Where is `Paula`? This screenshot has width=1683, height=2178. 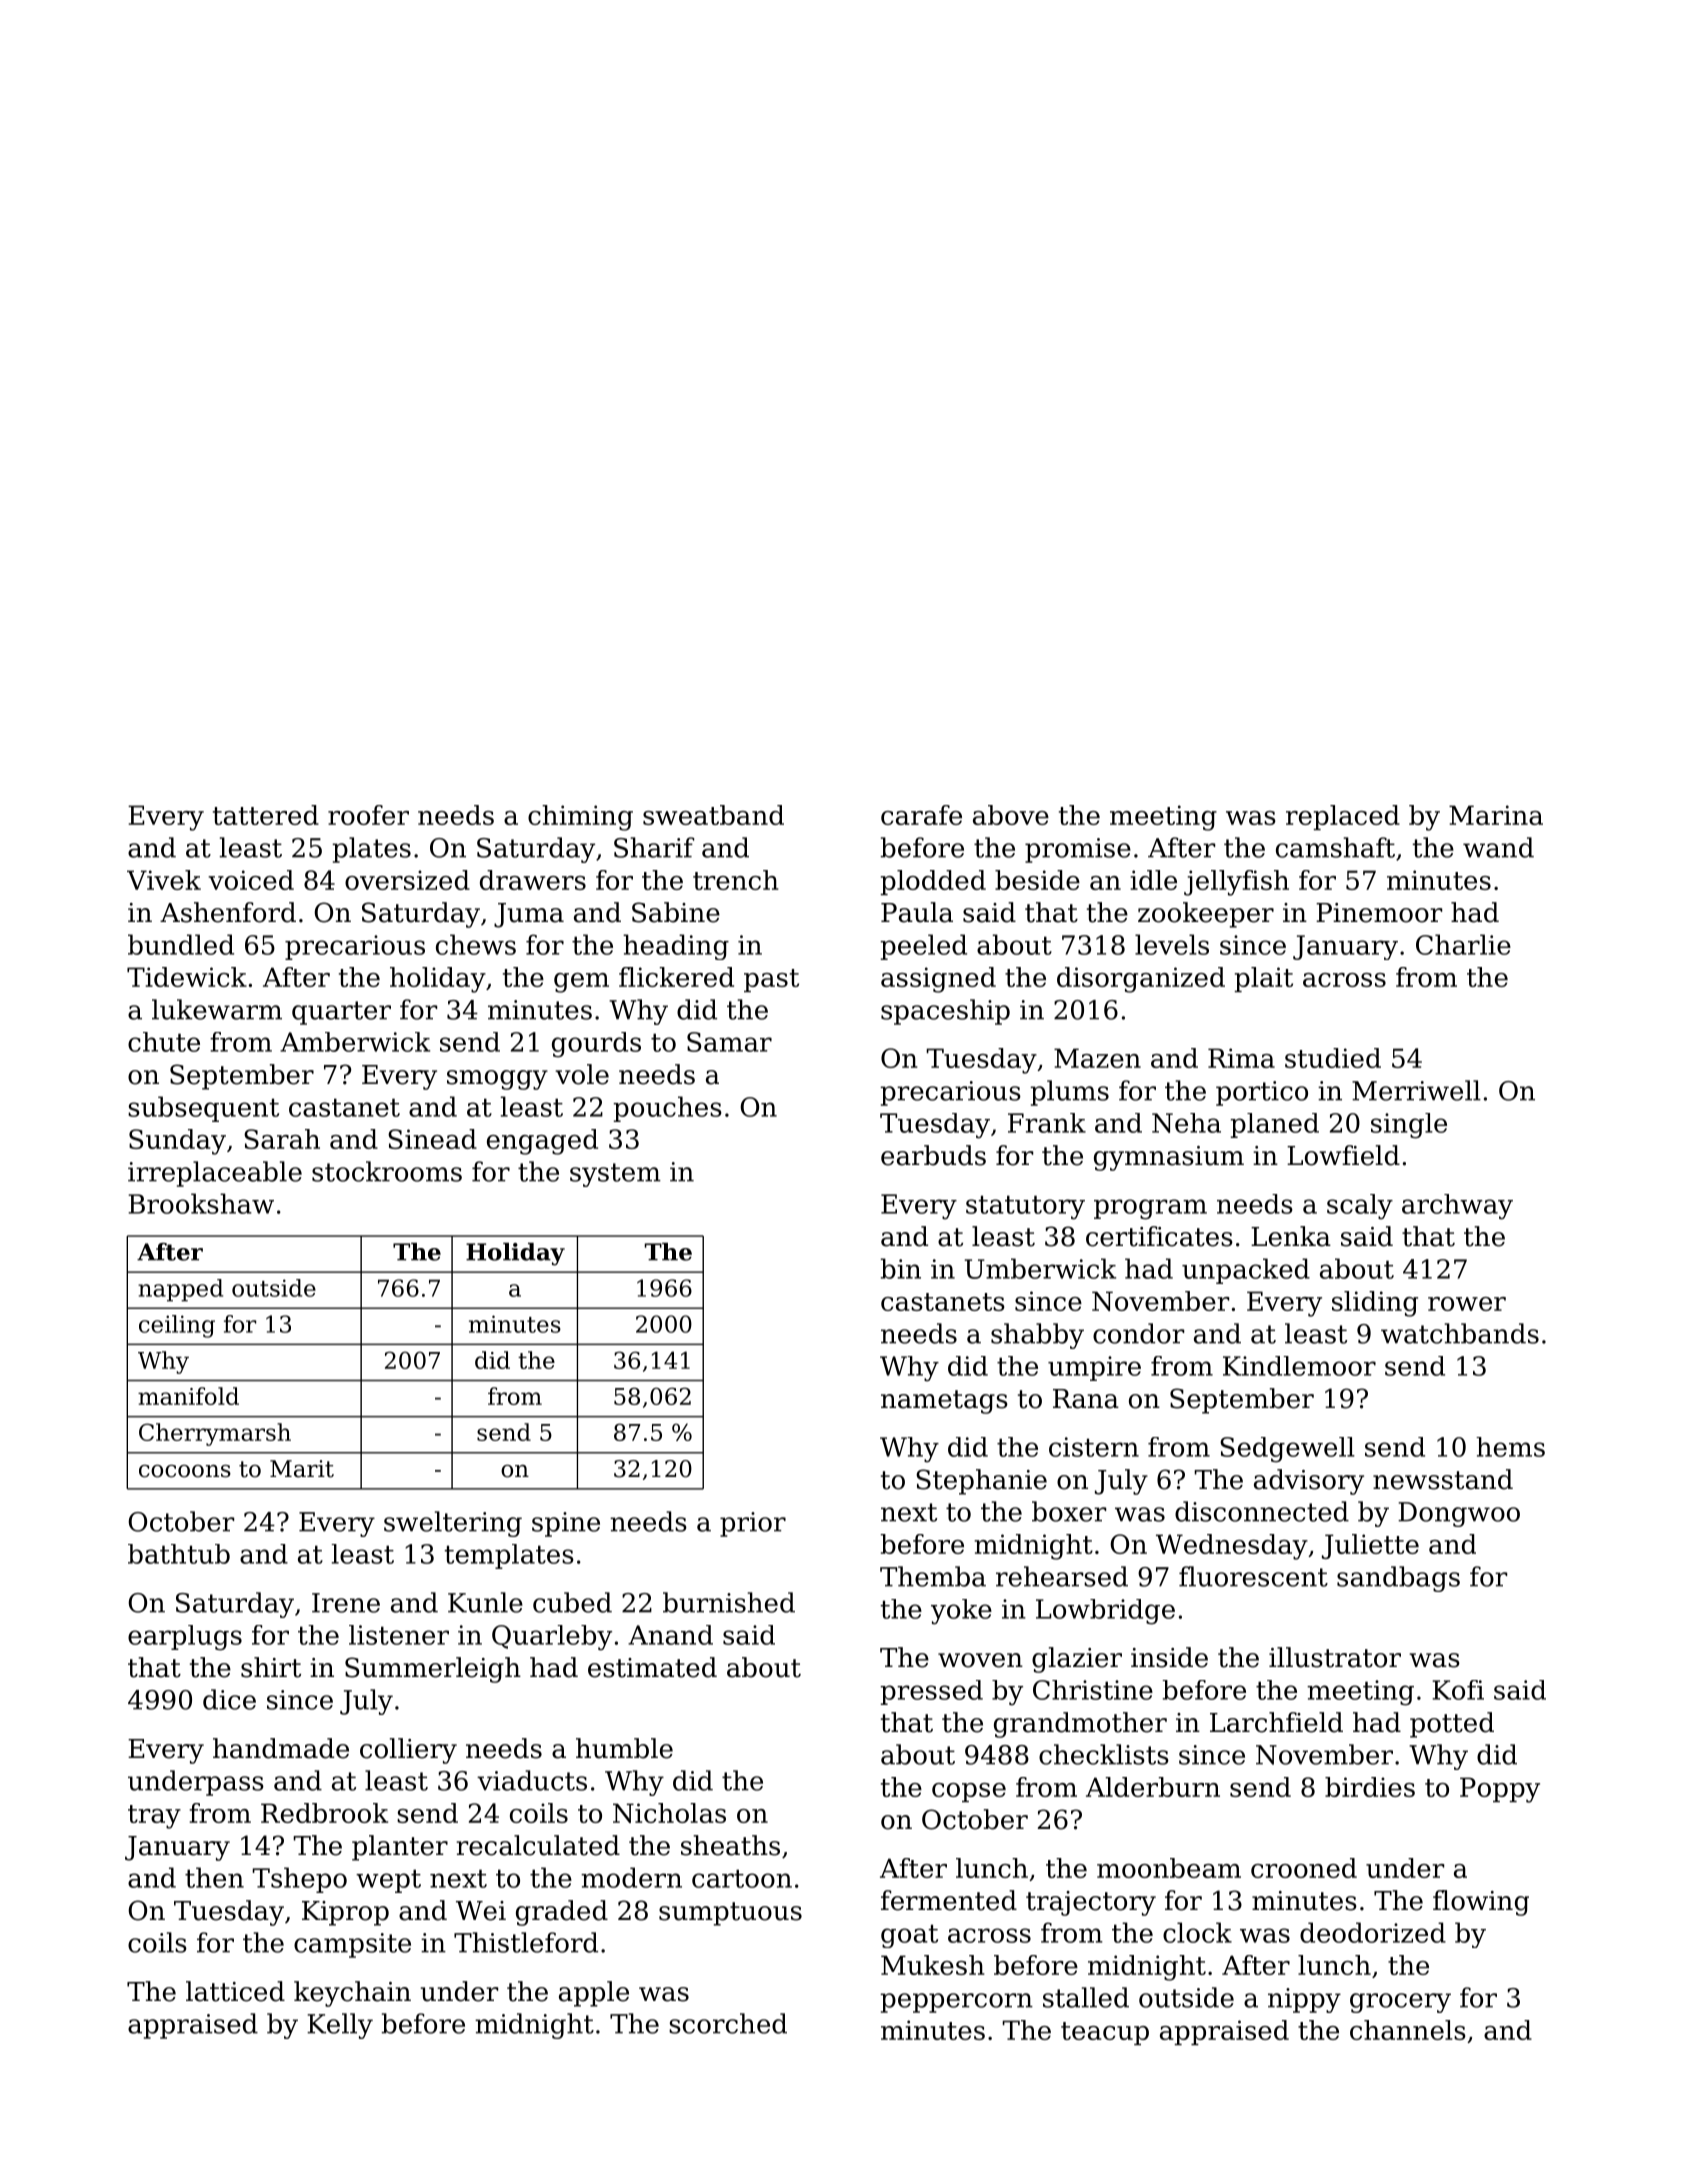 Paula is located at coordinates (917, 912).
